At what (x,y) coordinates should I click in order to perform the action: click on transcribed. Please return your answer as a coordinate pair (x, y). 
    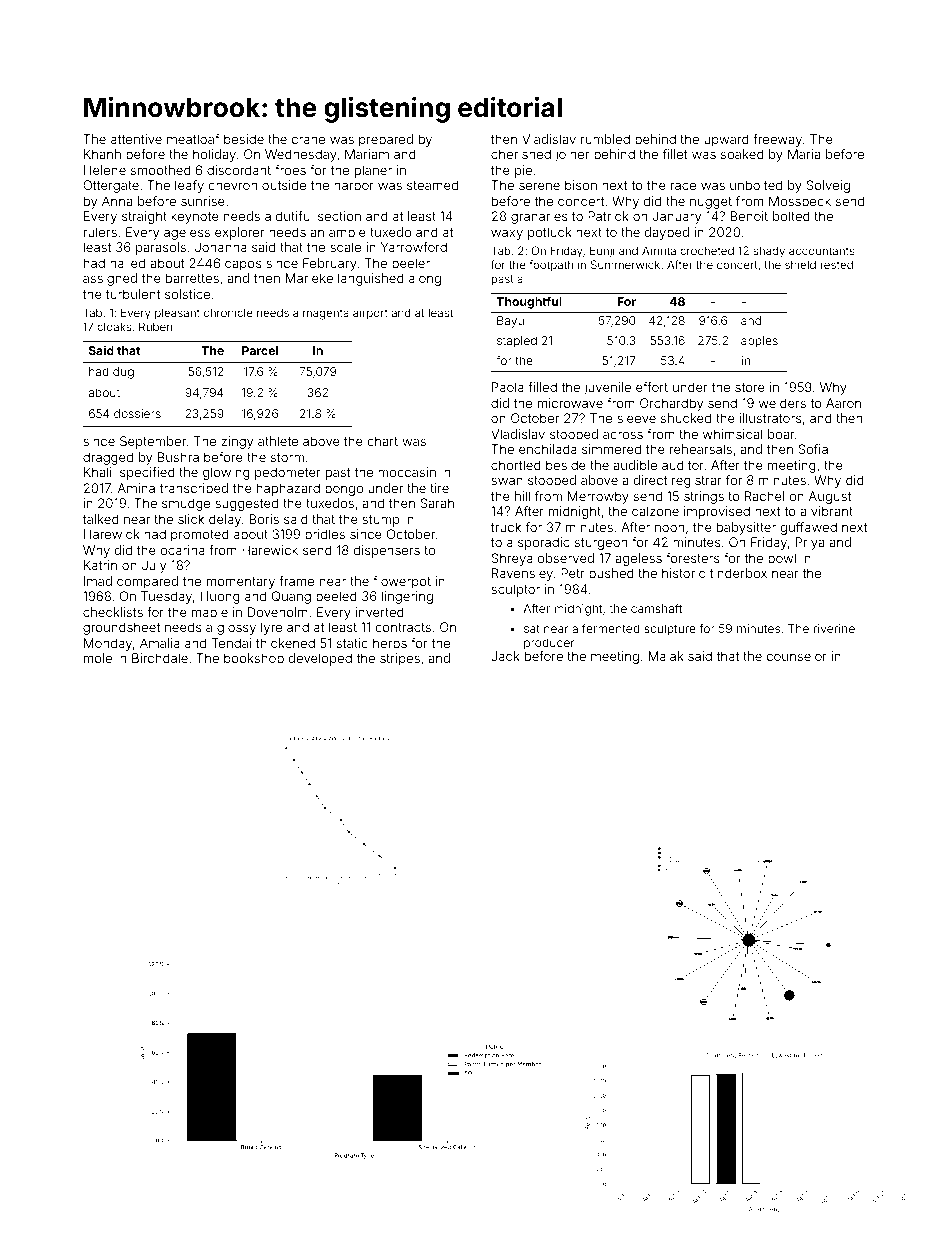
    Looking at the image, I should click on (194, 488).
